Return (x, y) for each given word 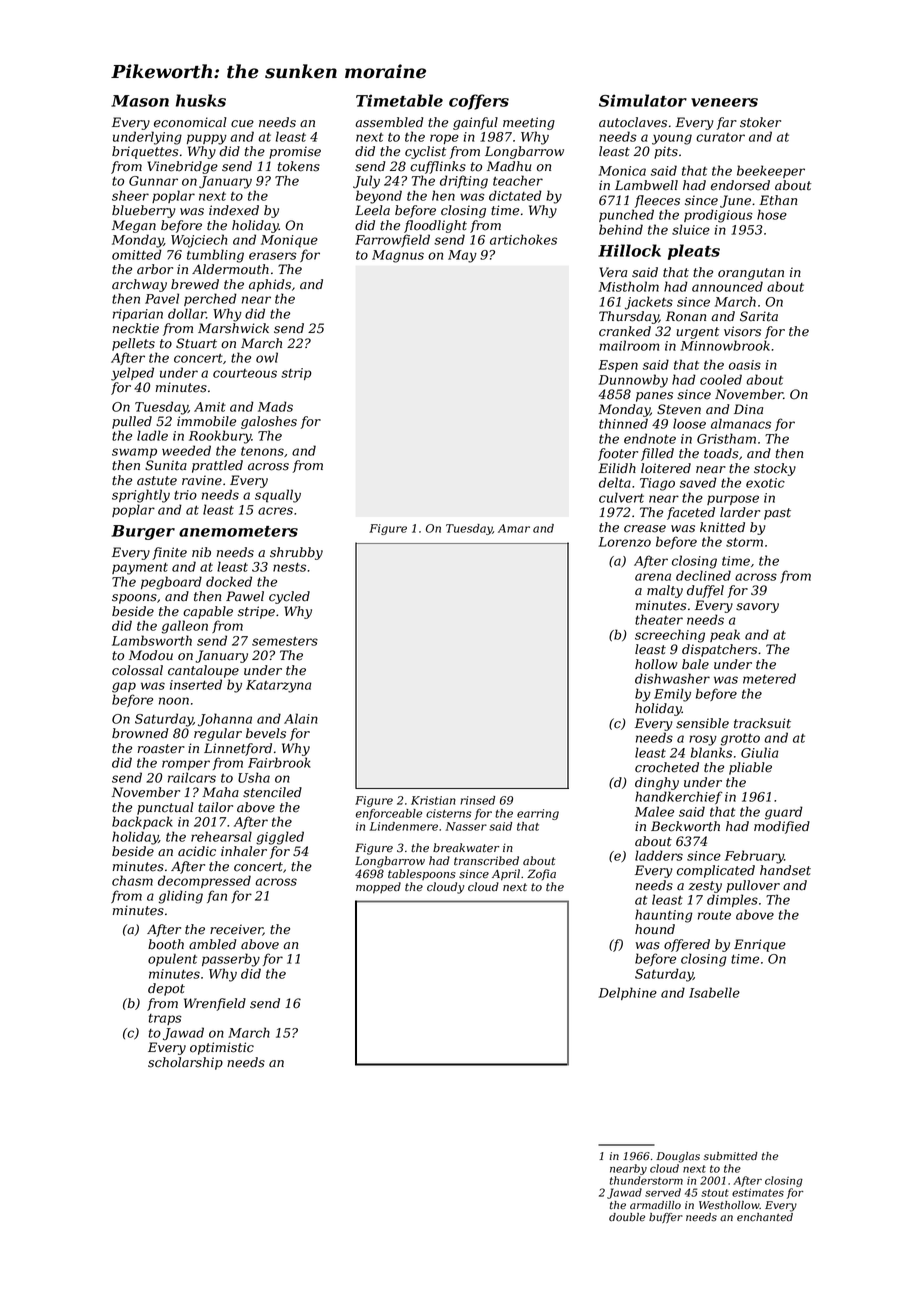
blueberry (144, 211)
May (462, 256)
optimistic (222, 1048)
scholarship (185, 1063)
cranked (625, 331)
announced (727, 286)
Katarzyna (278, 686)
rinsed (477, 800)
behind (621, 229)
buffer (666, 1218)
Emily (672, 695)
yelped (132, 374)
